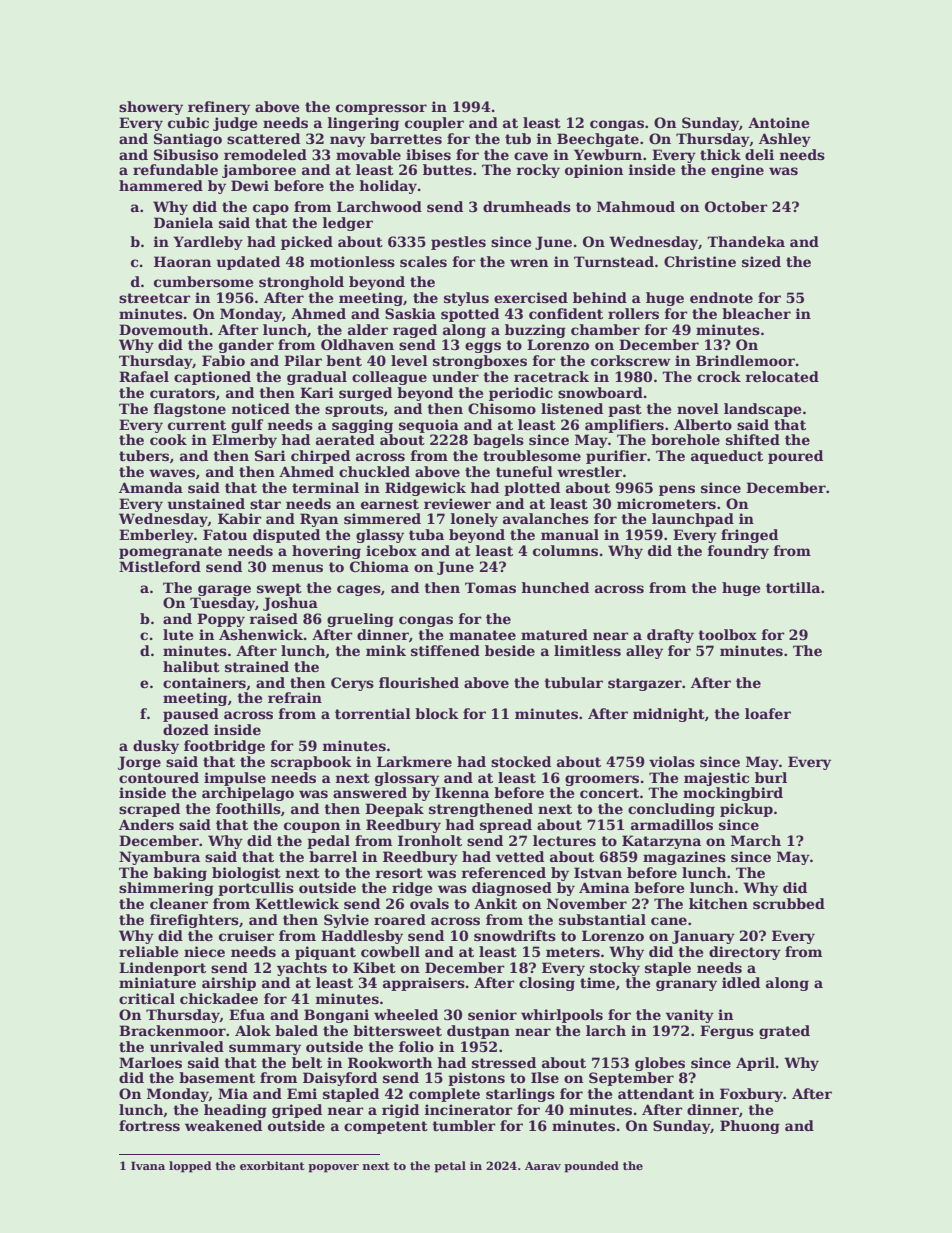 The image size is (952, 1233). I want to click on sequoia, so click(429, 426).
